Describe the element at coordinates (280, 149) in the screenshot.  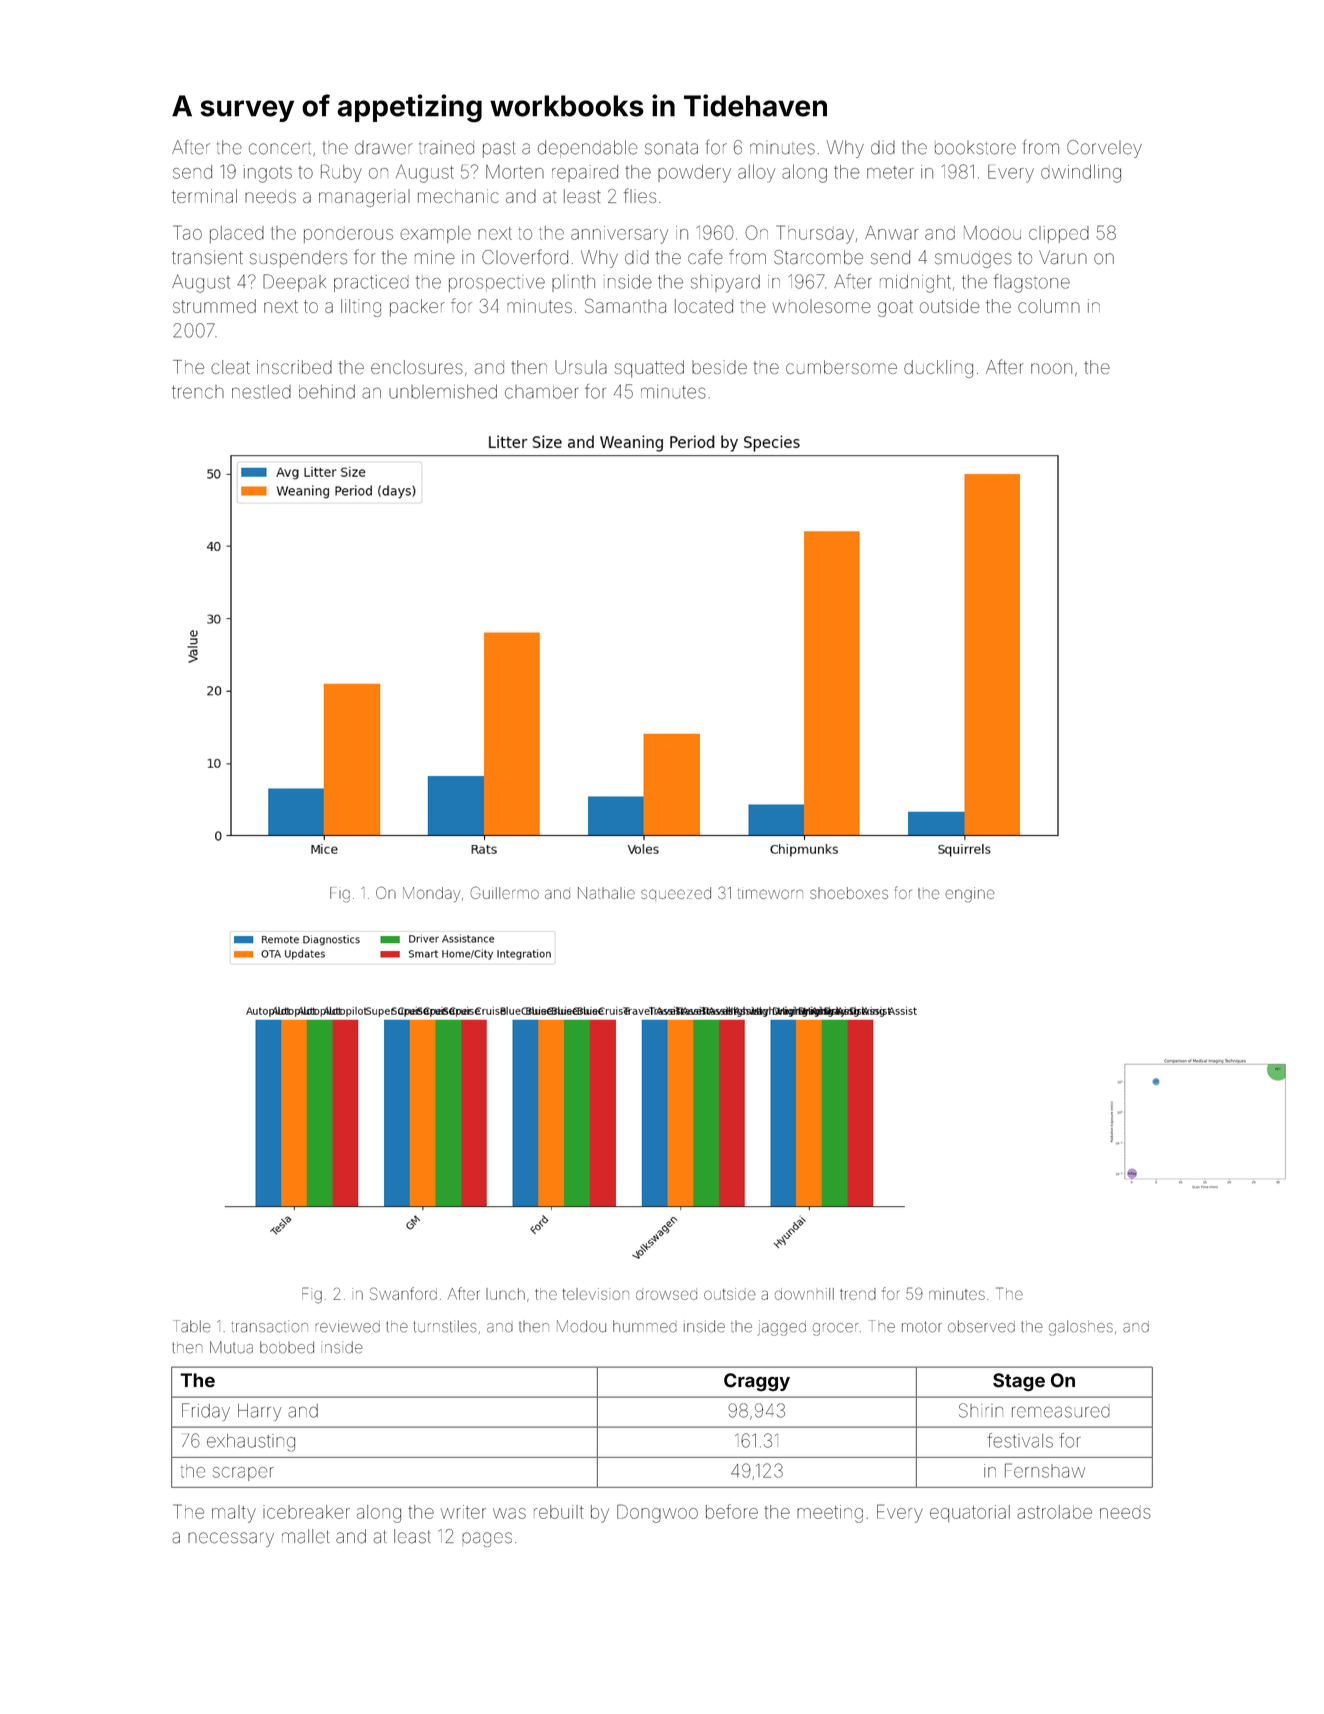
I see `concert` at that location.
